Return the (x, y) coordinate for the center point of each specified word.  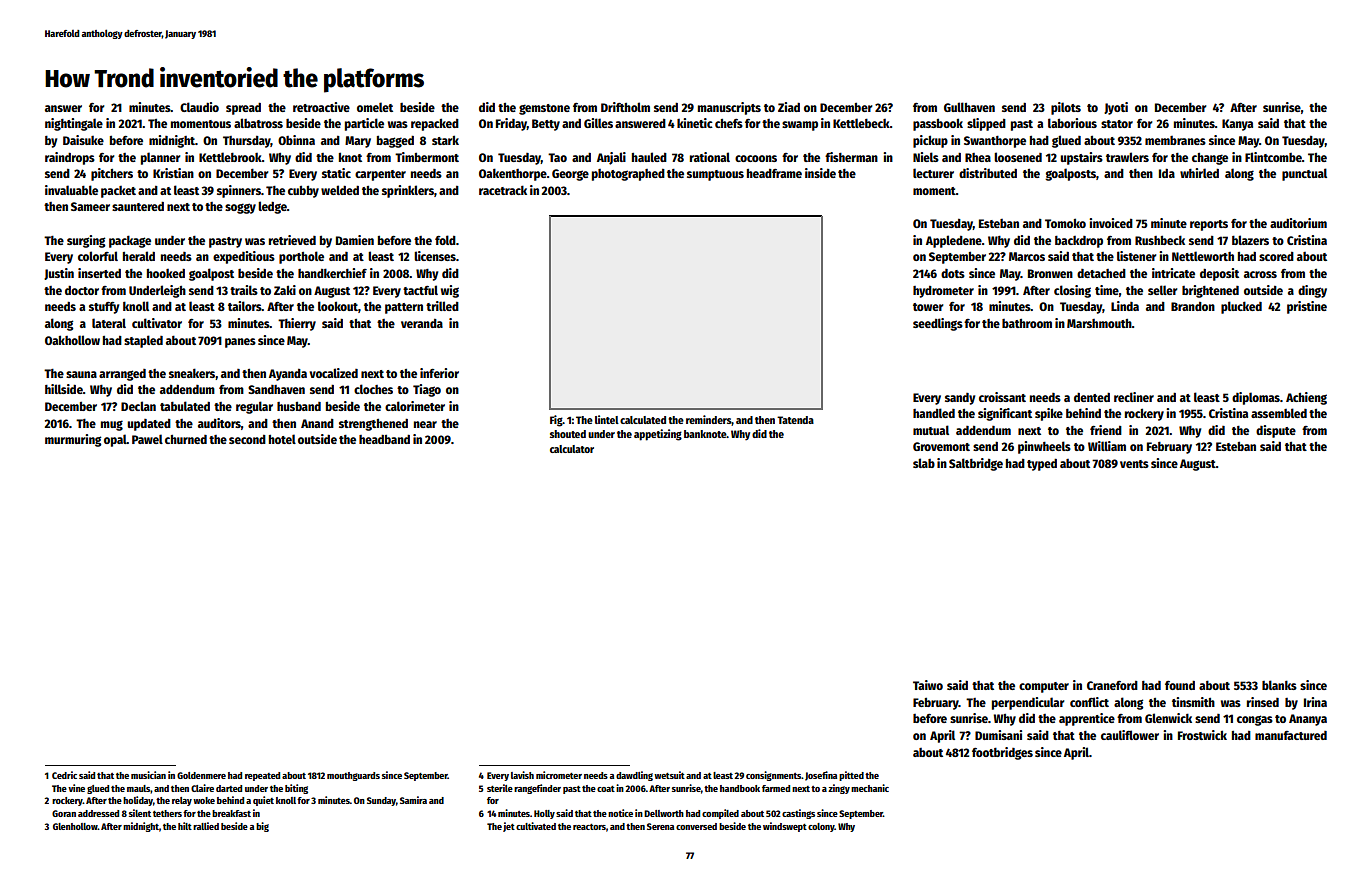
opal (115, 440)
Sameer (90, 206)
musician (148, 775)
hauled (649, 157)
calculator (572, 449)
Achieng (1306, 398)
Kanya (1237, 125)
